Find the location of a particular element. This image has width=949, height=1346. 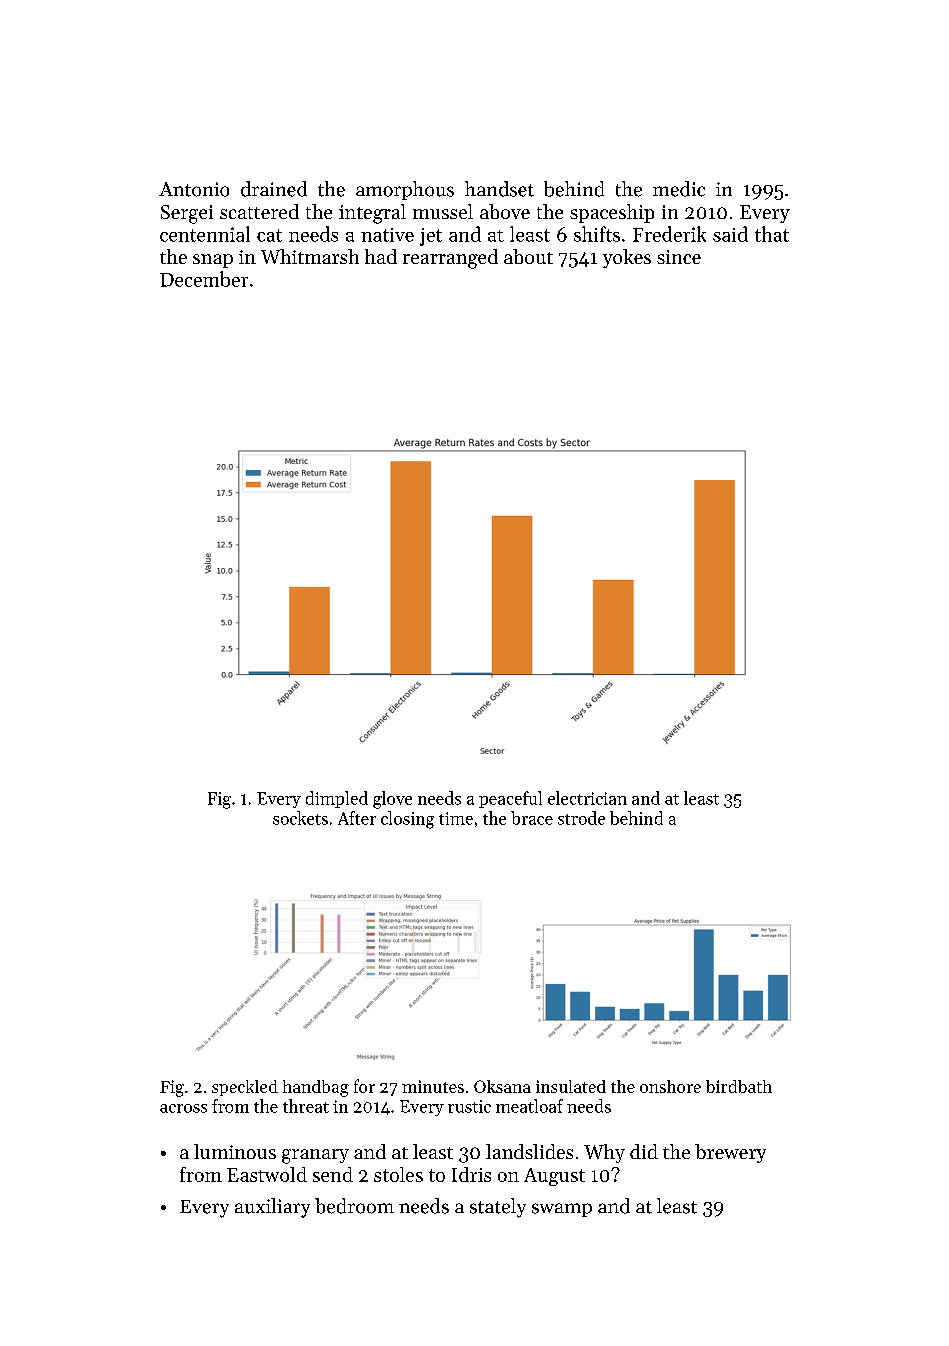

insulated is located at coordinates (571, 1086).
